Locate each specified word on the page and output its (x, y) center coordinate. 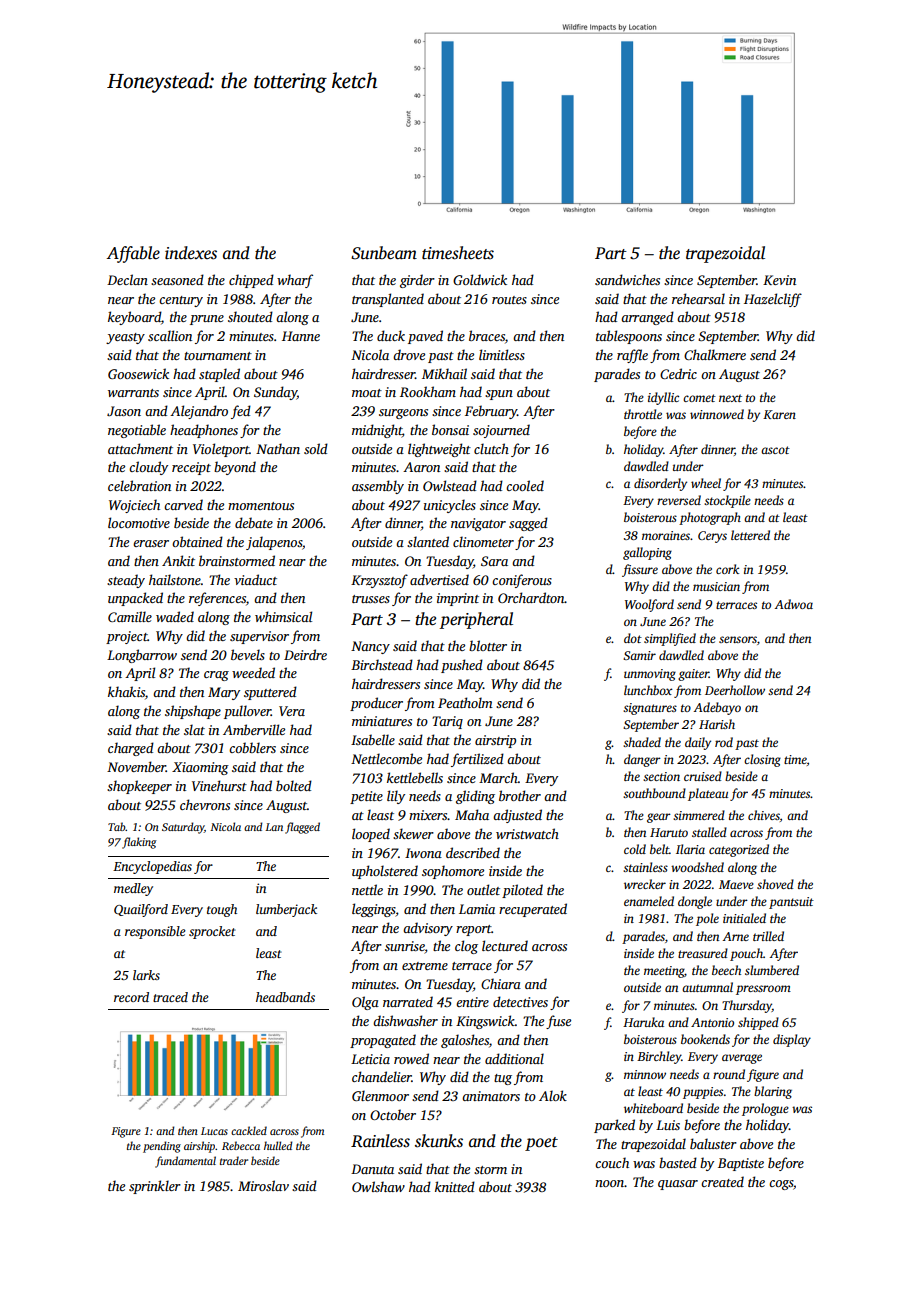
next (730, 398)
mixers (428, 815)
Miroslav (263, 1185)
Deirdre (305, 654)
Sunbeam (384, 253)
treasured (703, 953)
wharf (295, 281)
